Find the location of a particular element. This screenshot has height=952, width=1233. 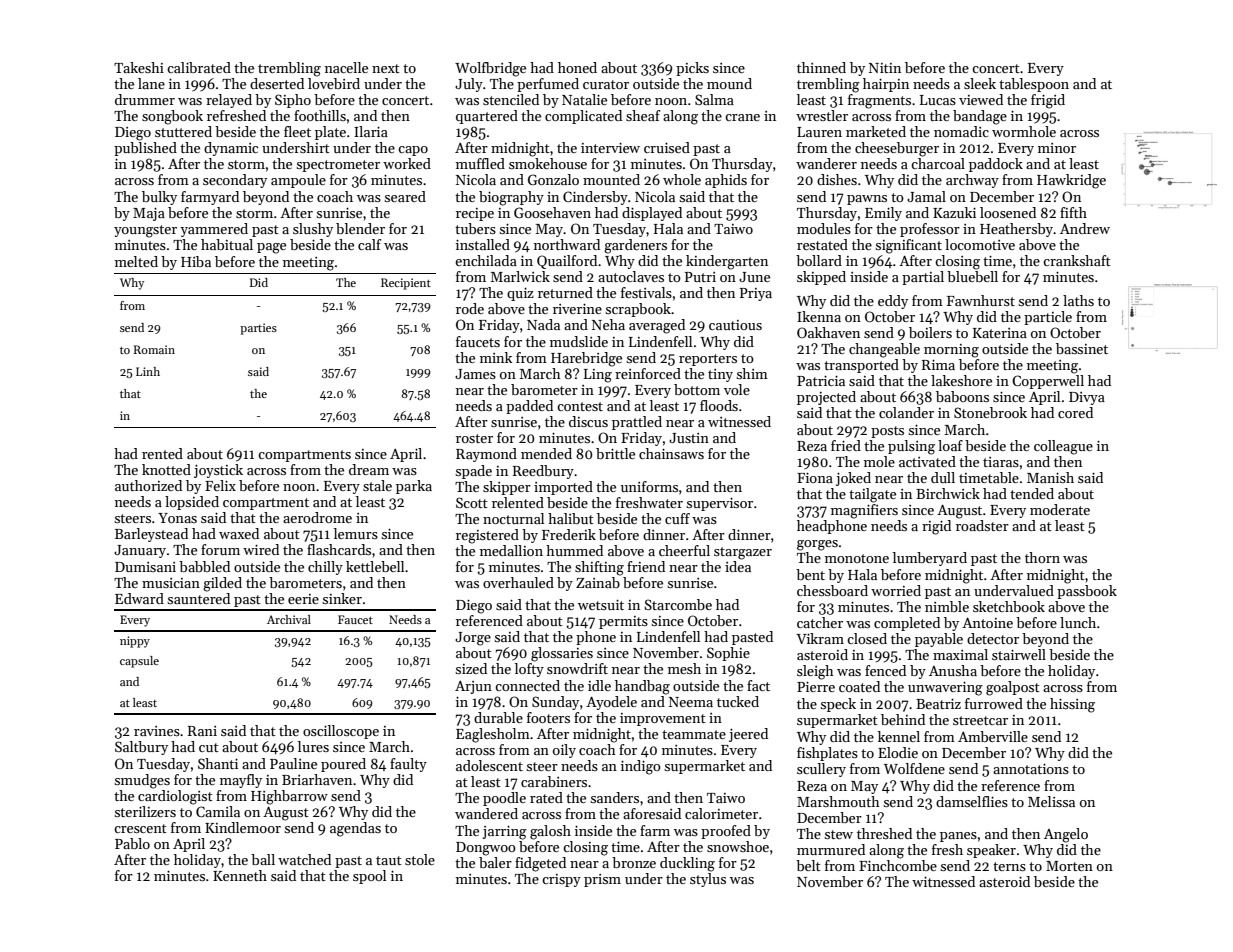

proofed is located at coordinates (726, 832).
